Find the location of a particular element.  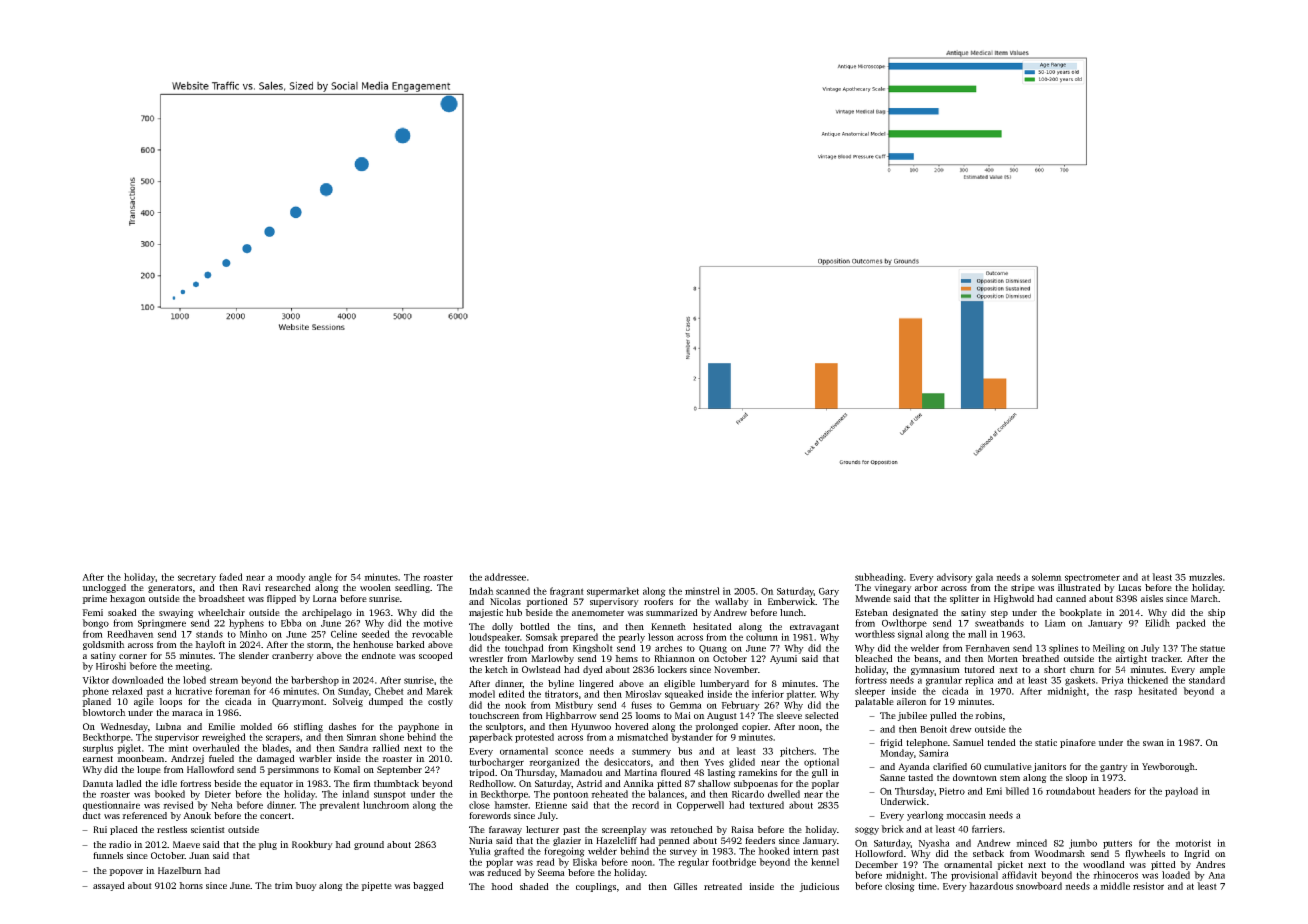

swan is located at coordinates (1153, 743).
